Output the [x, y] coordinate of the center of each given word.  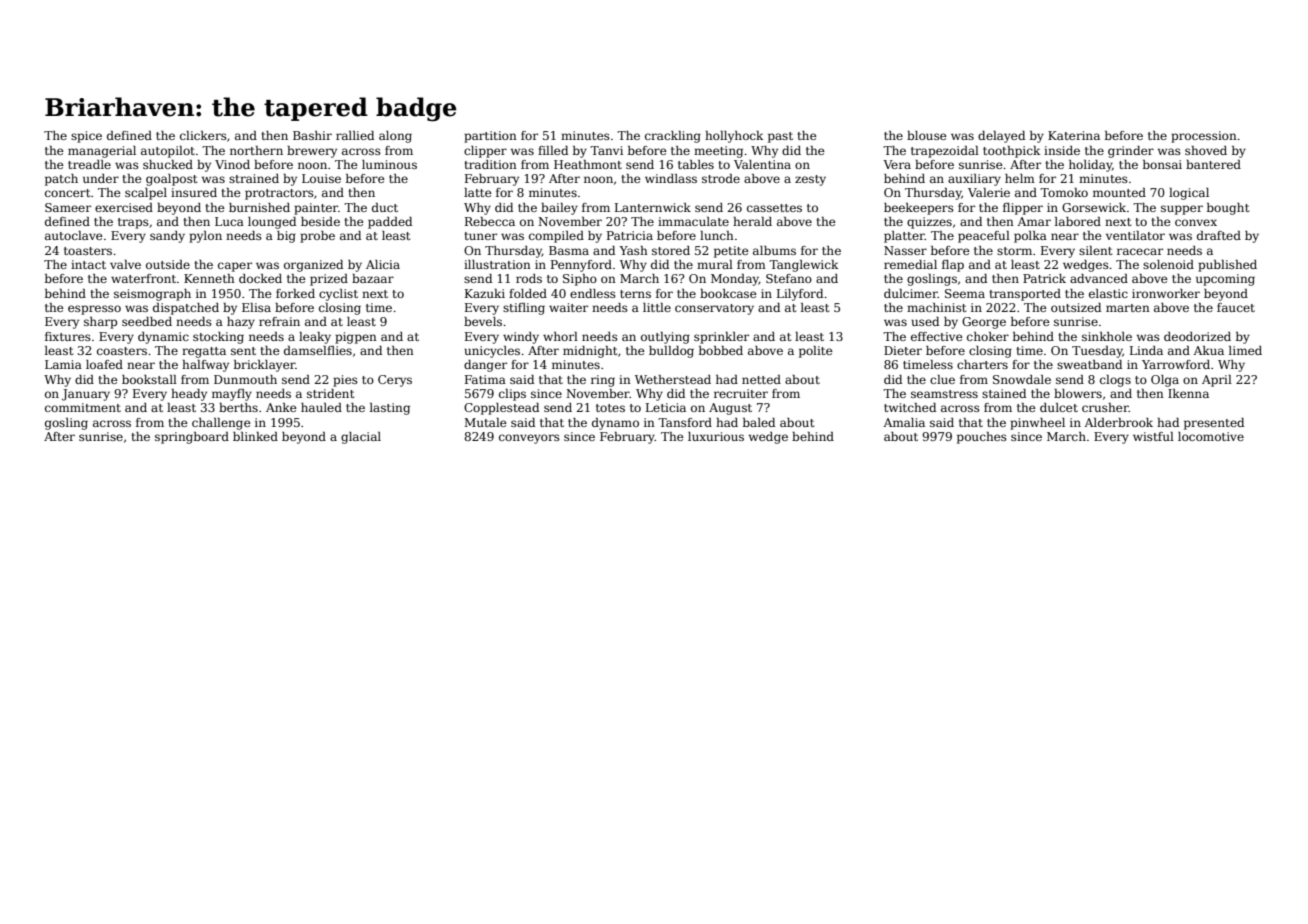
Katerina [1074, 135]
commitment [83, 407]
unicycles [492, 352]
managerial [102, 152]
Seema [965, 293]
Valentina [762, 164]
